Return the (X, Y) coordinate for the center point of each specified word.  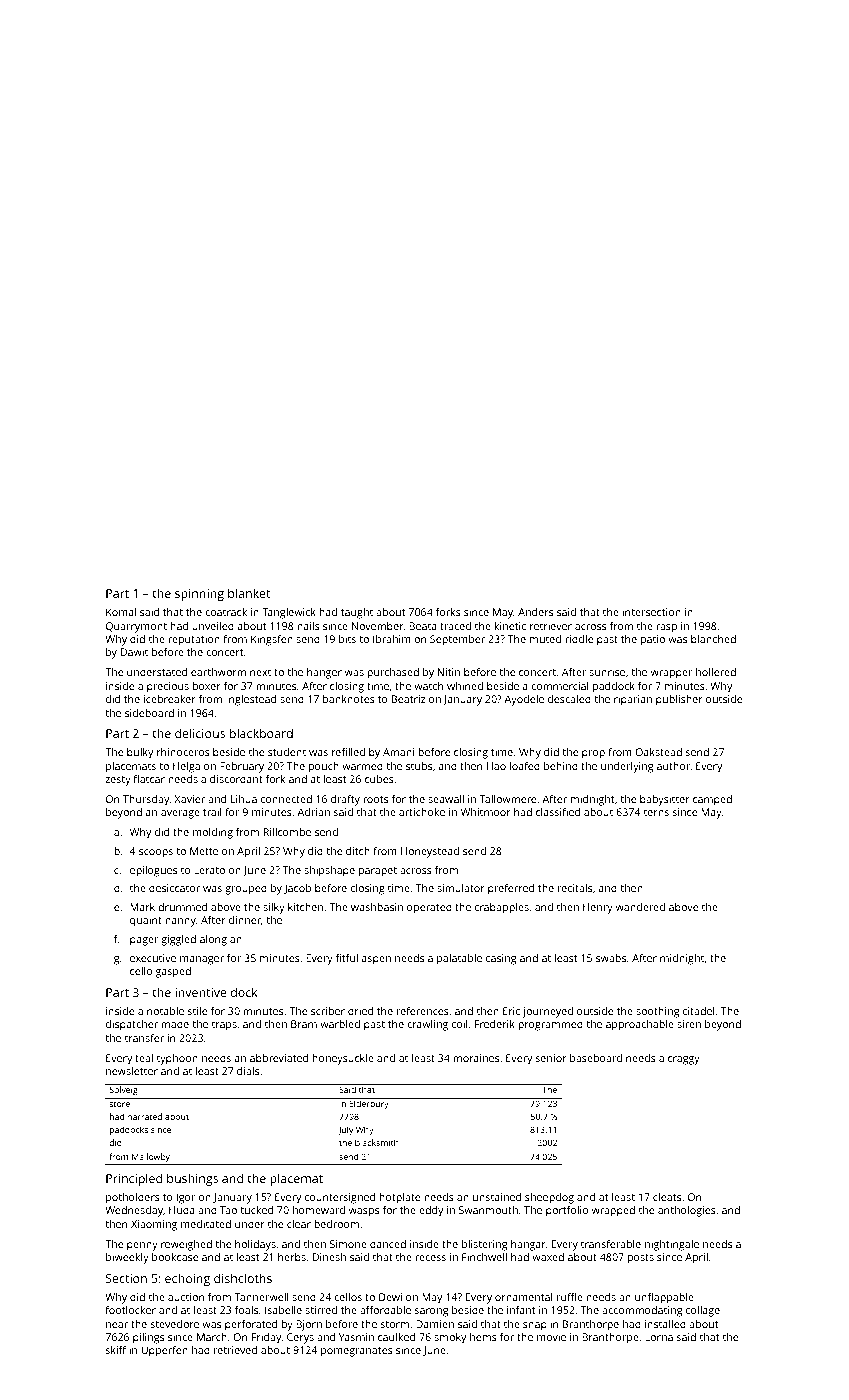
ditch (358, 851)
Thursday (146, 800)
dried (360, 1011)
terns (656, 812)
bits (347, 639)
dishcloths (243, 1278)
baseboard (596, 1058)
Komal (121, 612)
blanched (713, 639)
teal (144, 1058)
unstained (497, 1197)
